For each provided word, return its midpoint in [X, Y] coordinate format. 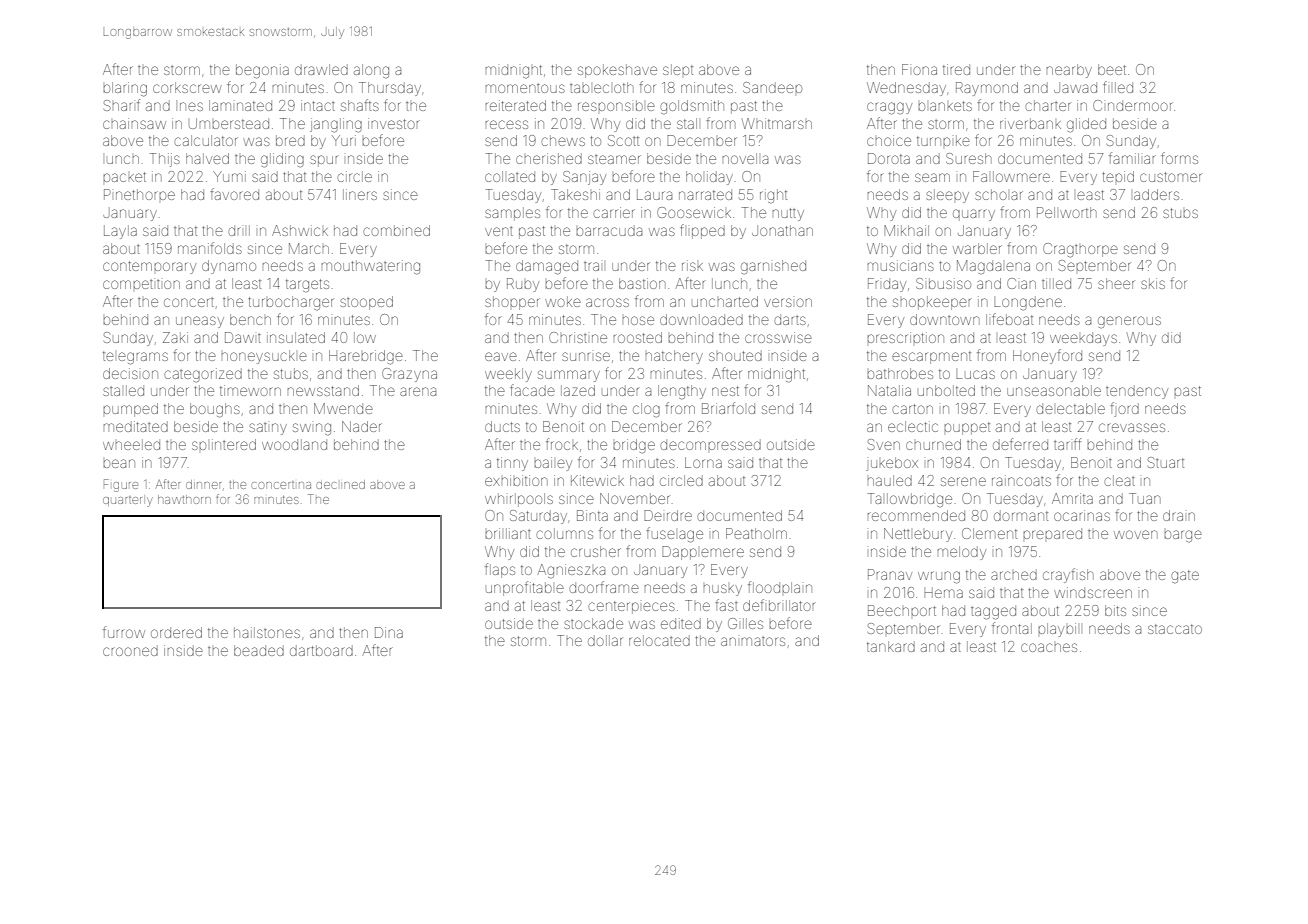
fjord [1124, 409]
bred [290, 140]
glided [1086, 125]
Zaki [175, 337]
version [788, 302]
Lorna [703, 462]
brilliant [508, 533]
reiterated [515, 105]
